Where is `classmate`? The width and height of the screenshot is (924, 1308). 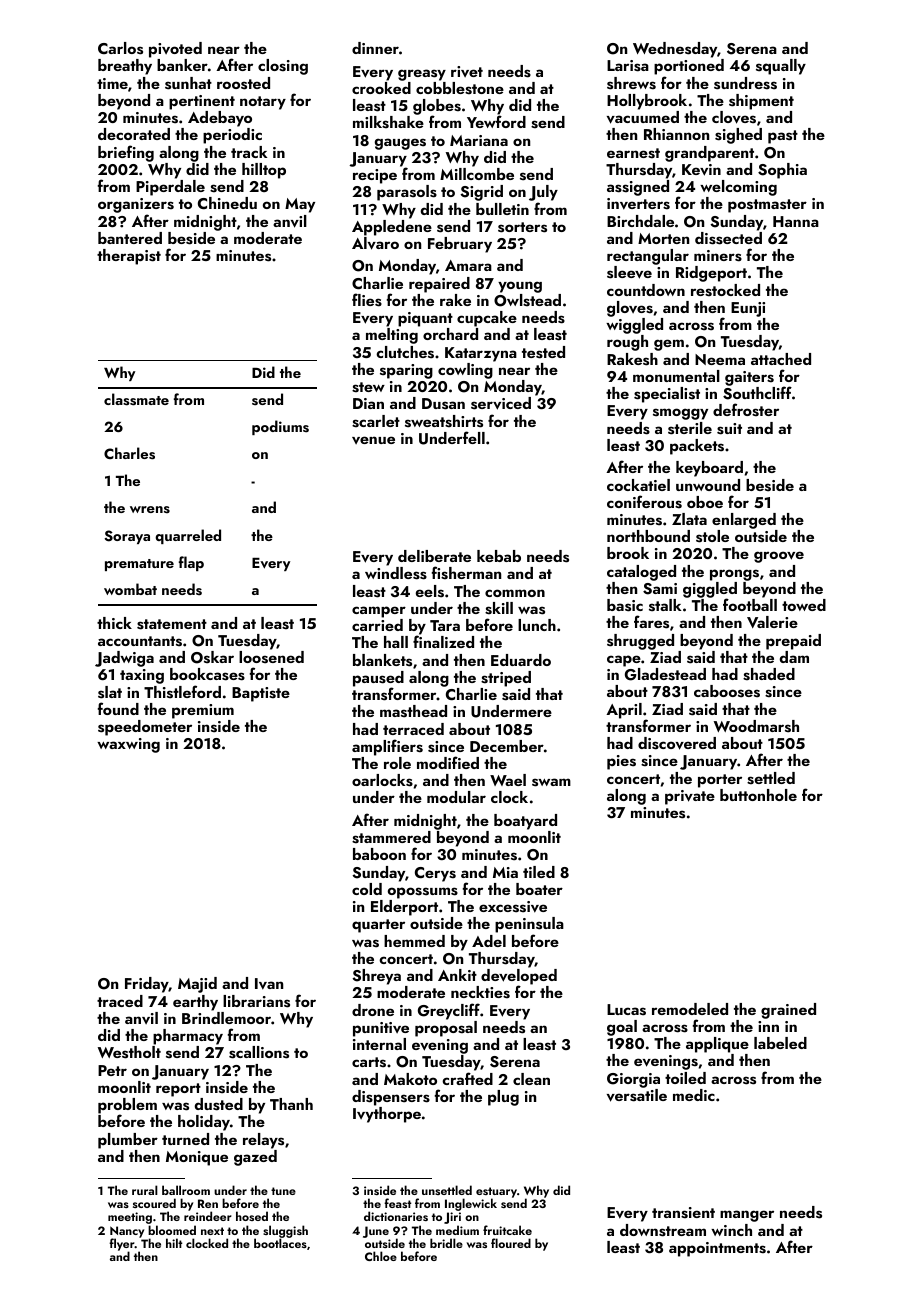 classmate is located at coordinates (136, 399).
